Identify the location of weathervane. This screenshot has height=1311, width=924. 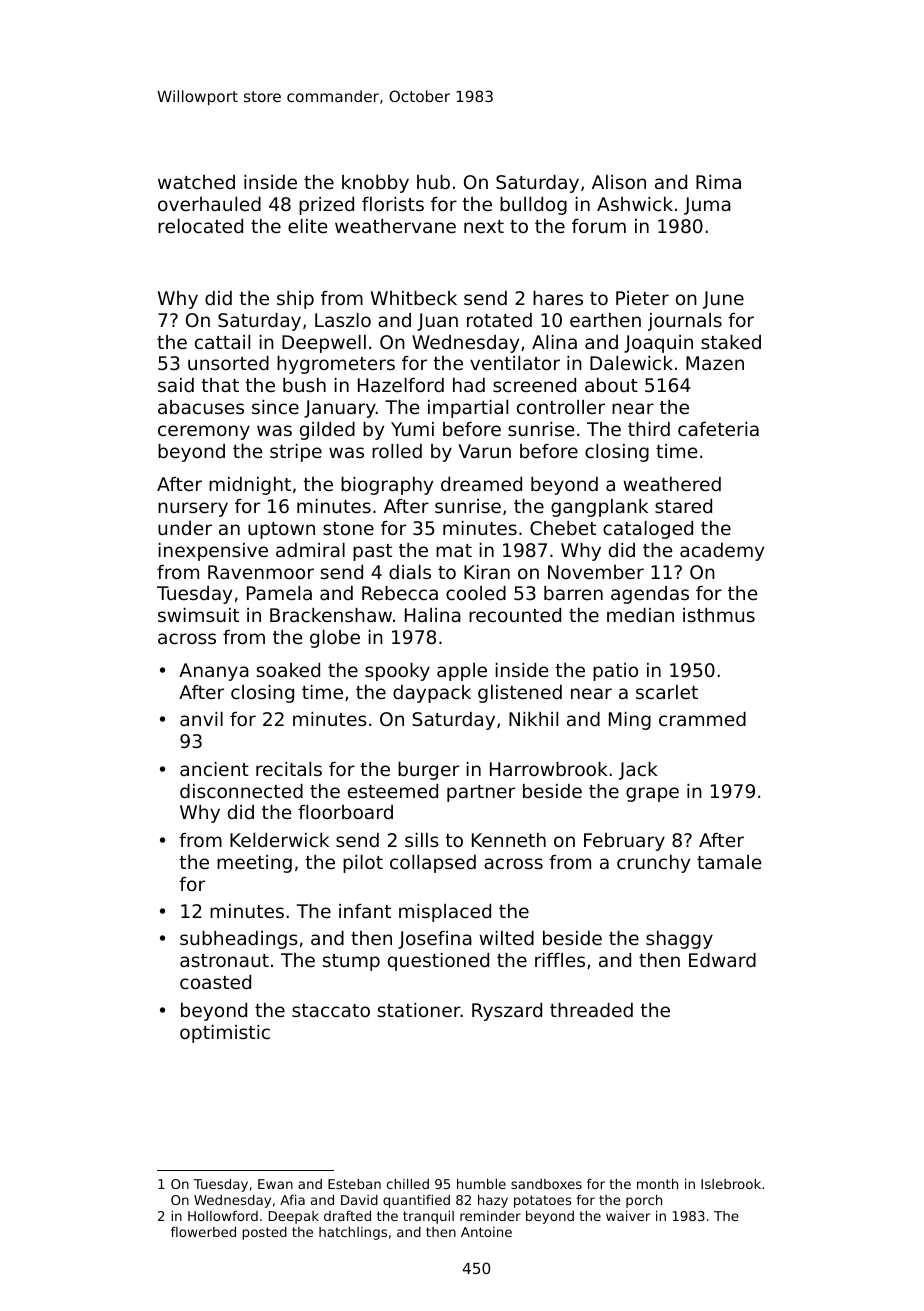
(395, 226).
